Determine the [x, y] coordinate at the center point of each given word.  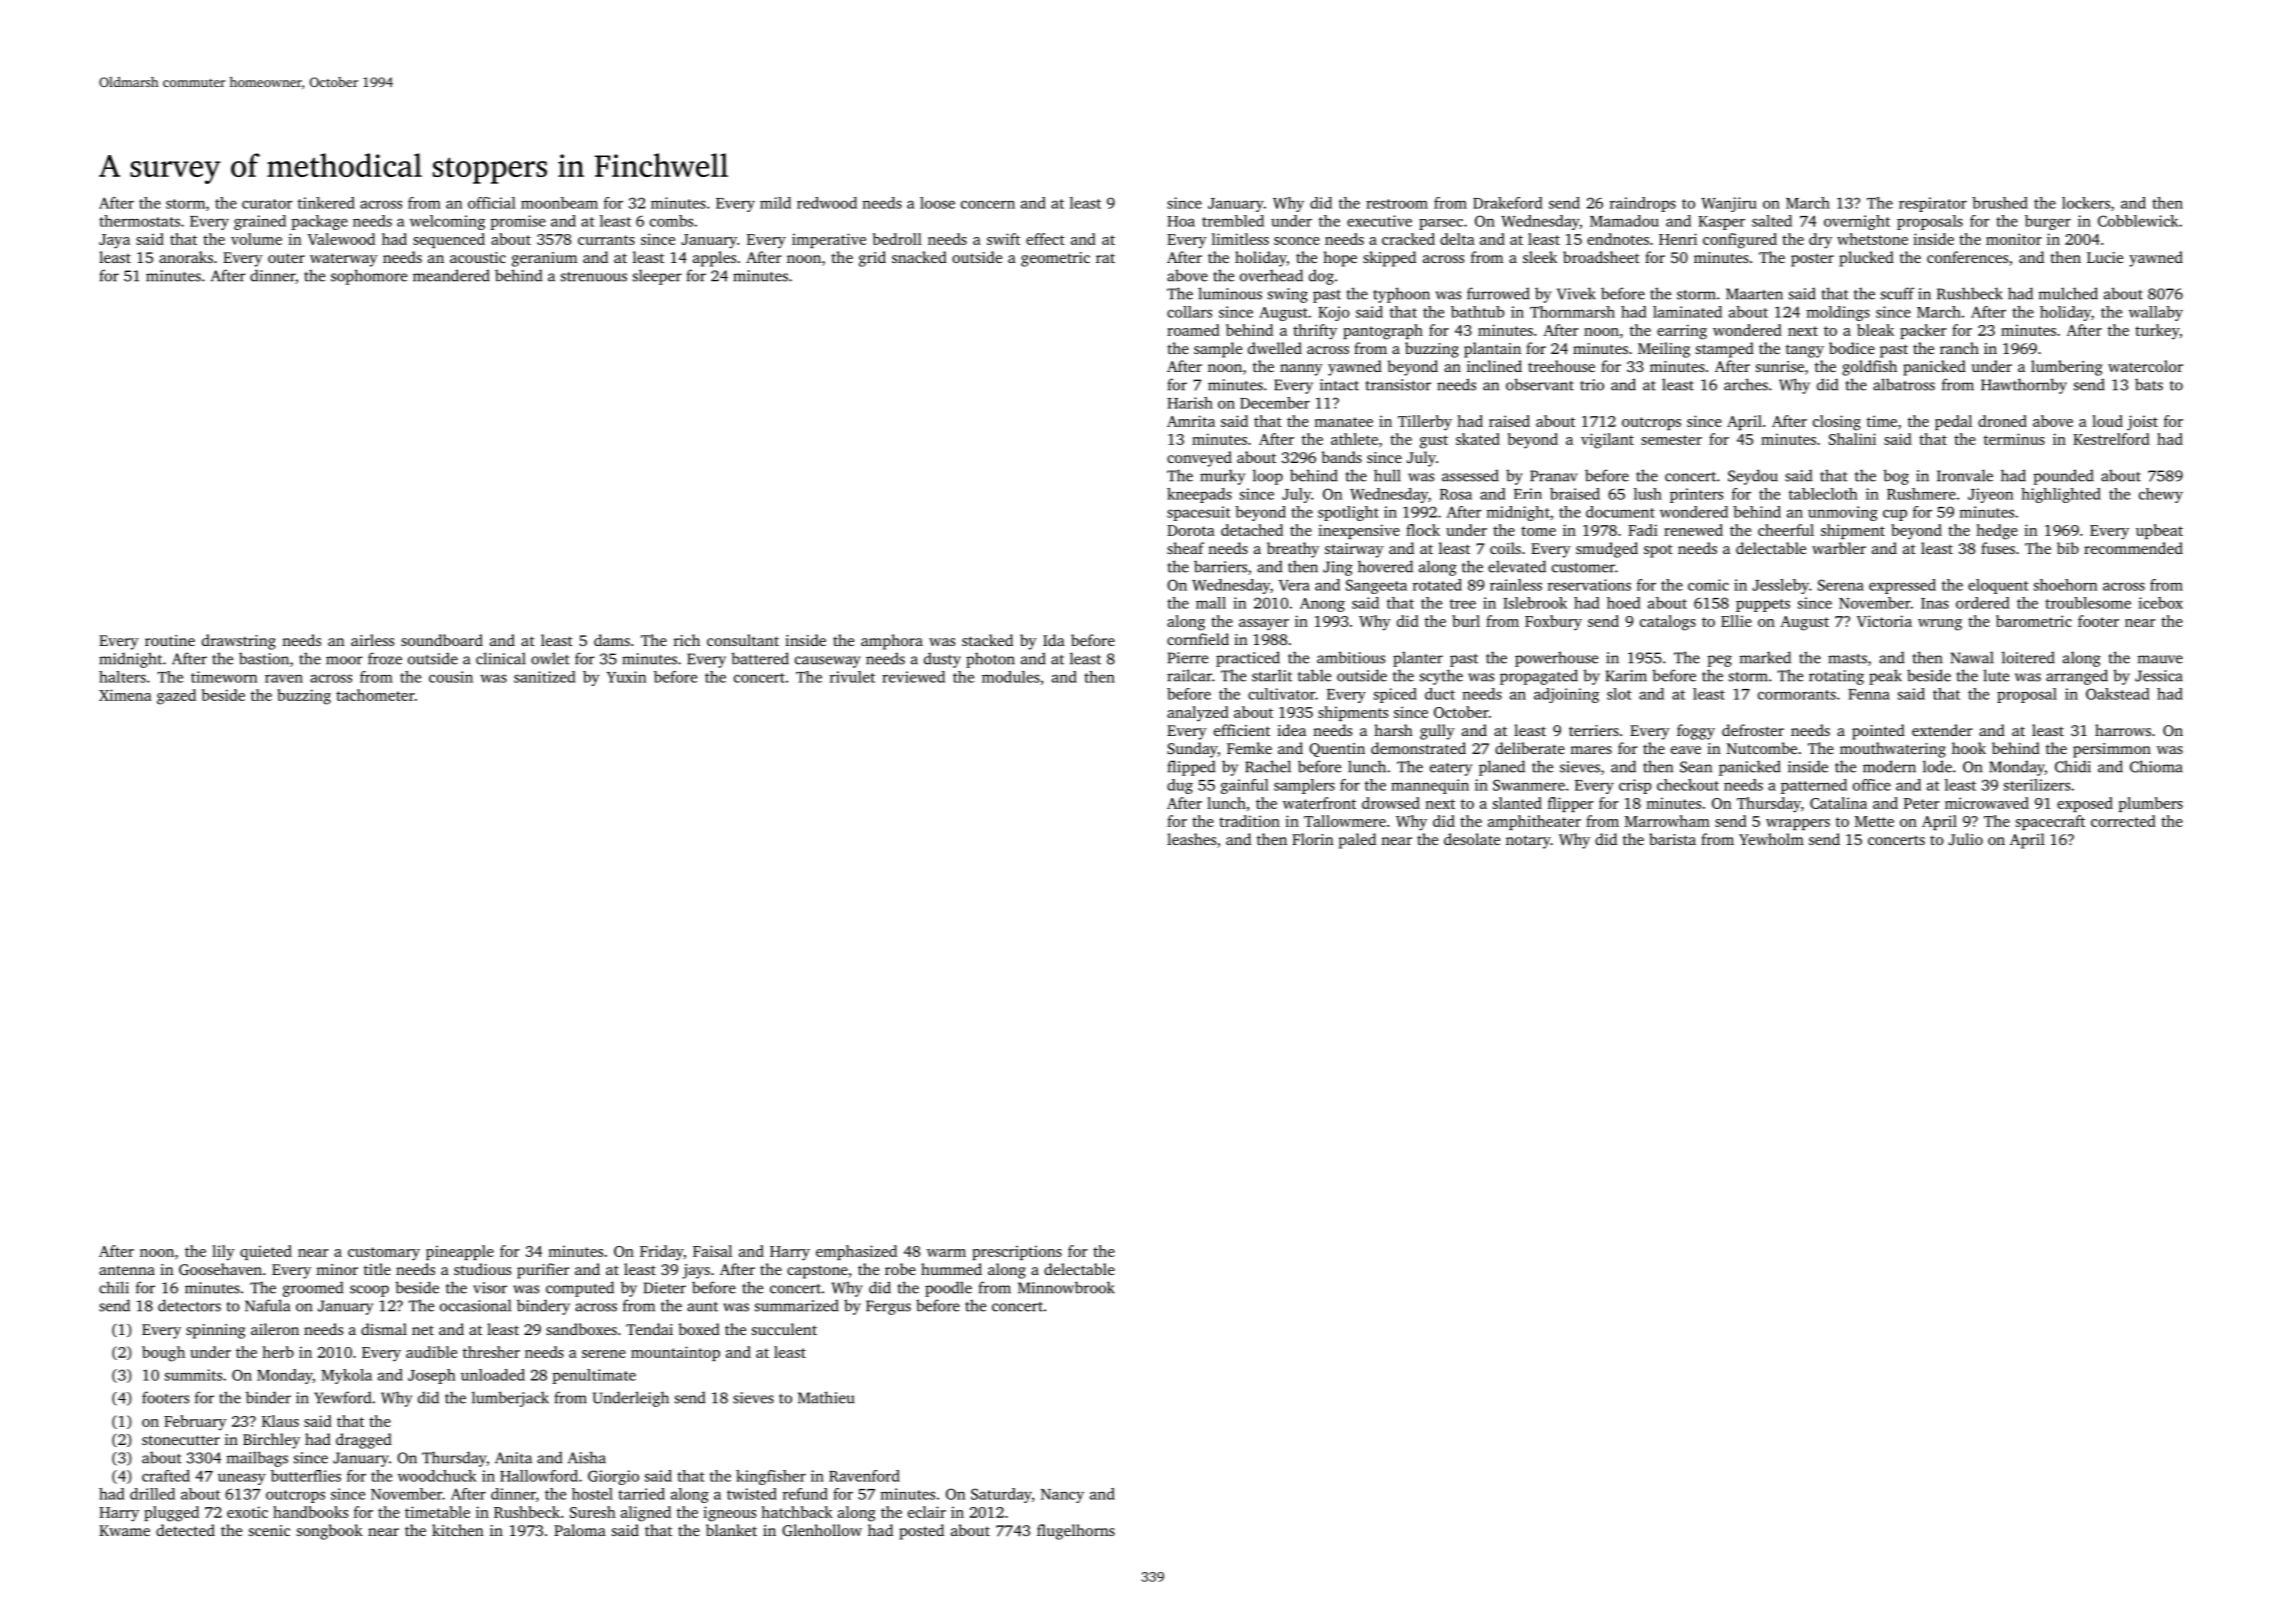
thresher [491, 1352]
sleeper [657, 277]
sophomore [369, 277]
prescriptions [1017, 1252]
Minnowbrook [1066, 1287]
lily [223, 1253]
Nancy [1062, 1496]
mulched [2068, 293]
